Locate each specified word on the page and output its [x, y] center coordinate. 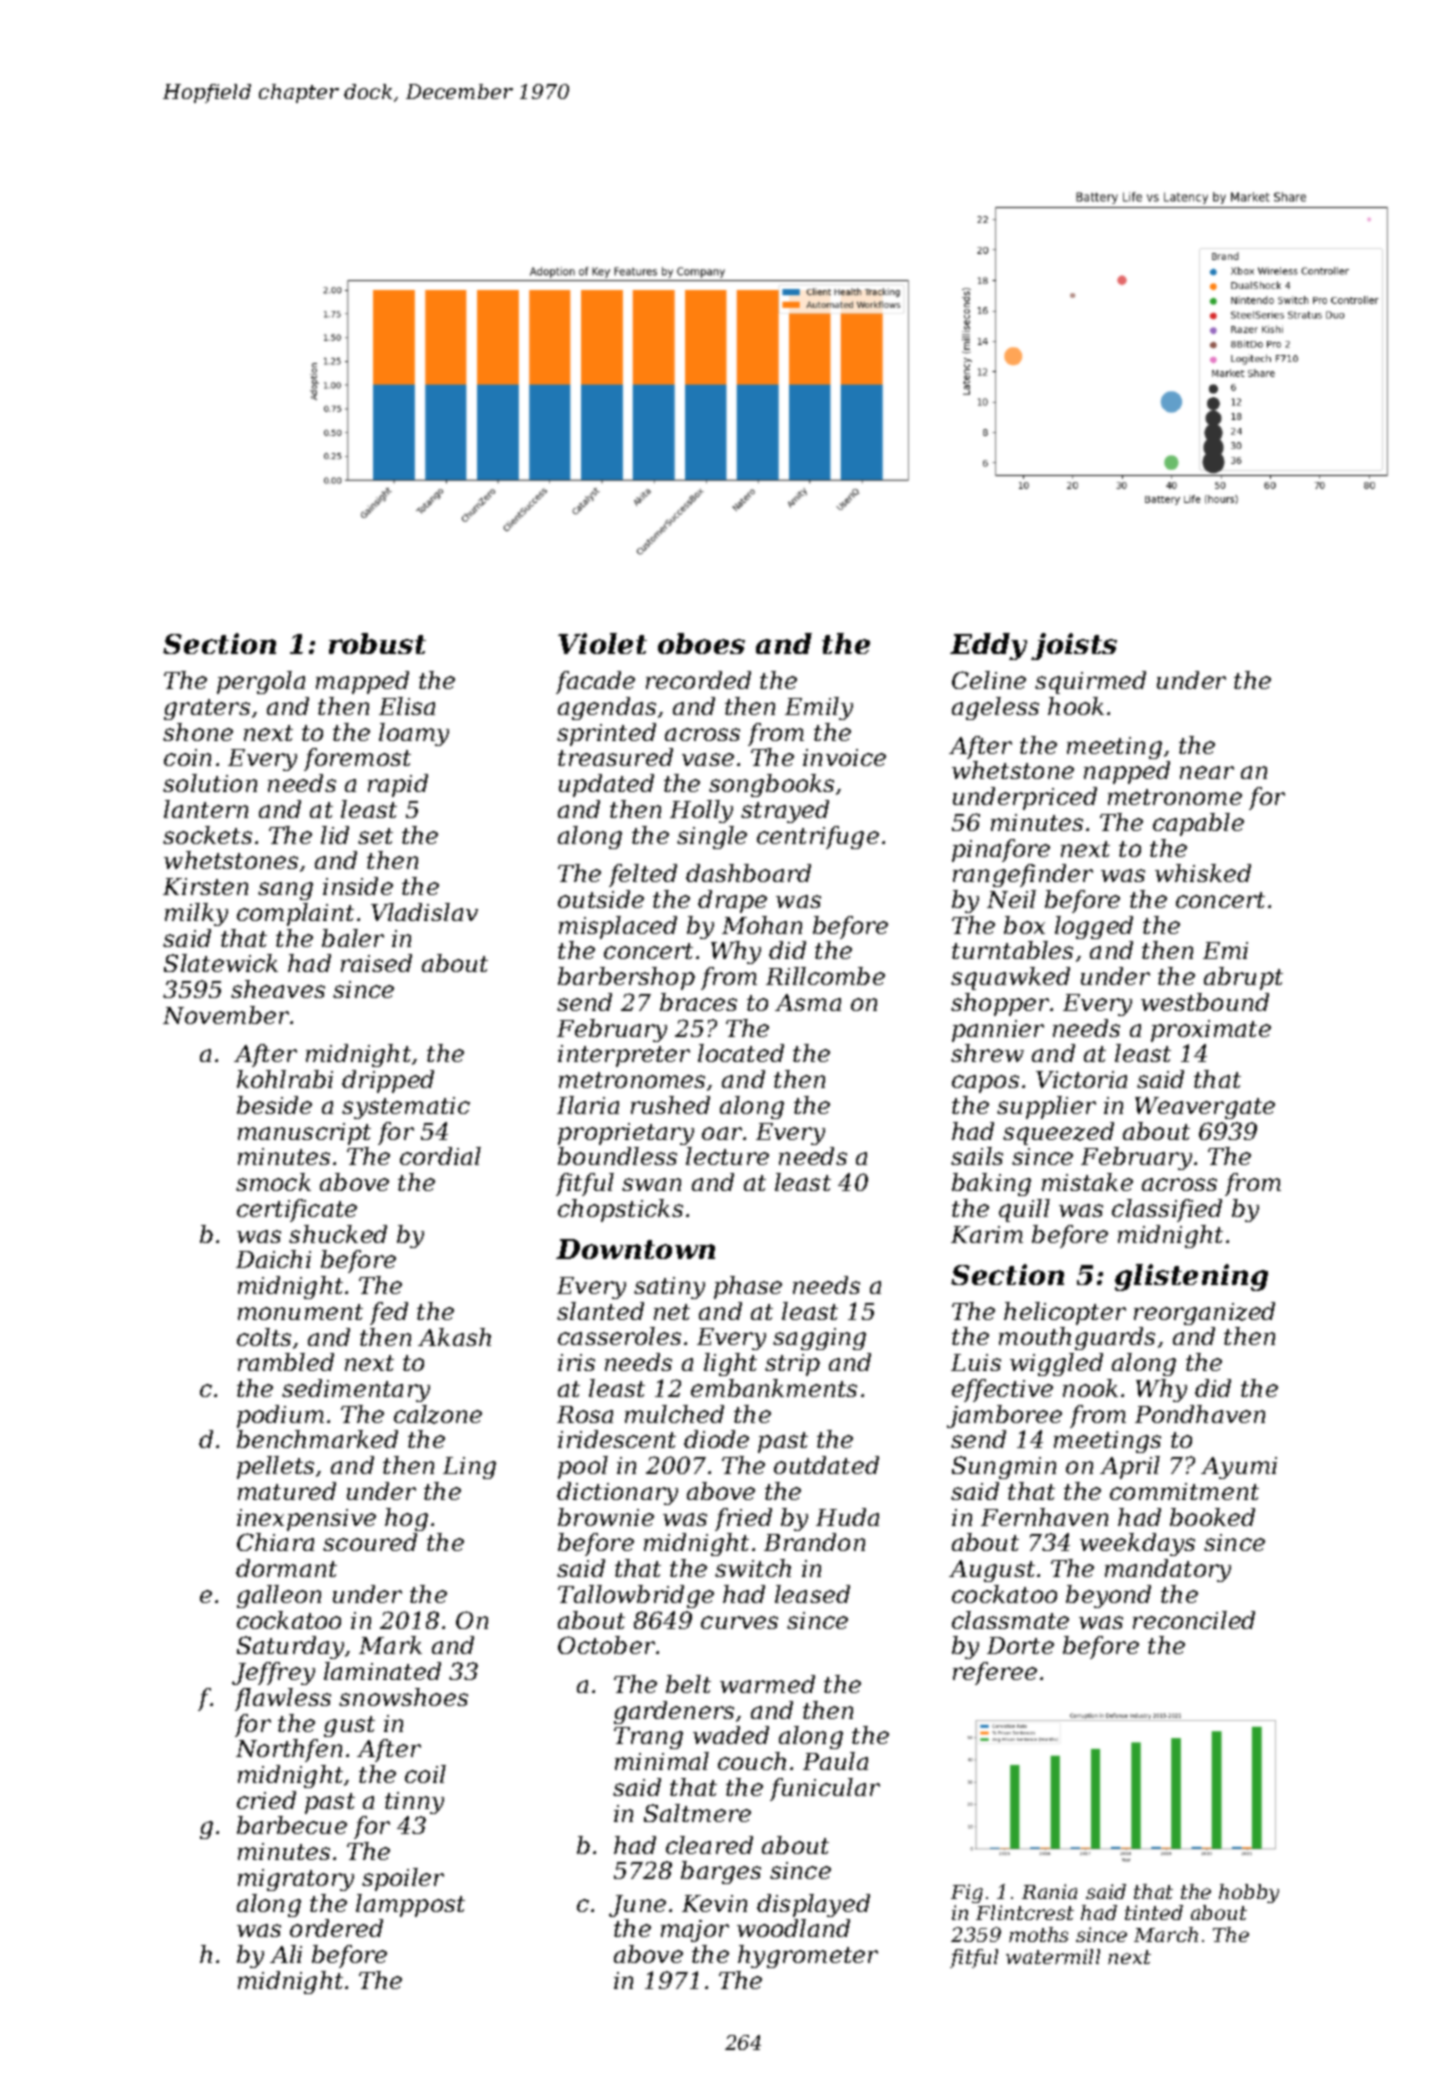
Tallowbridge [636, 1596]
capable [1198, 824]
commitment [1184, 1491]
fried [743, 1519]
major [695, 1931]
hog [406, 1519]
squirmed [1090, 682]
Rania [1049, 1891]
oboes [701, 643]
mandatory [1168, 1570]
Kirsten [205, 886]
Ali [286, 1954]
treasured [615, 757]
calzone [438, 1414]
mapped [362, 682]
